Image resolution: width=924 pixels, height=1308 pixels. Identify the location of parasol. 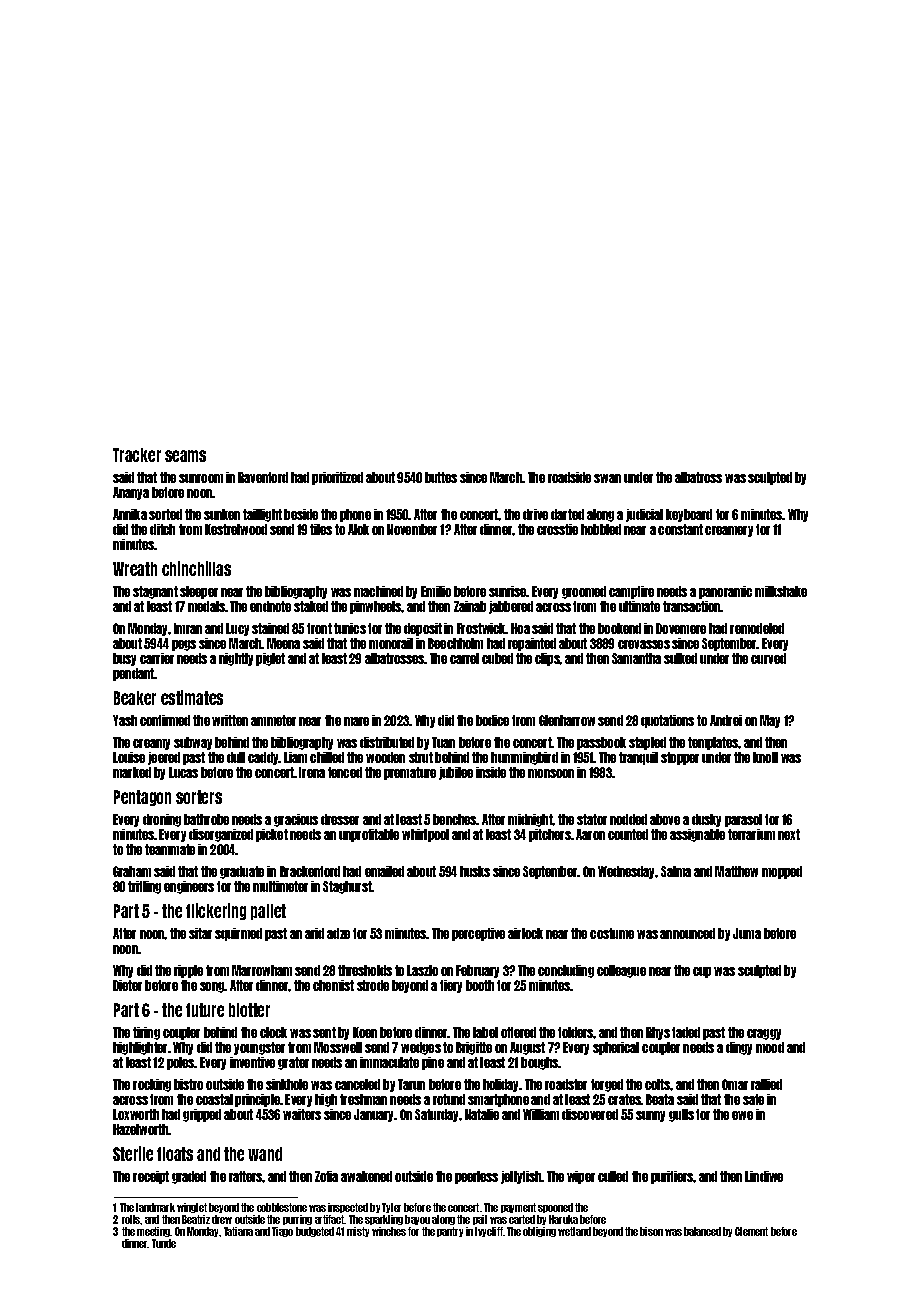
(743, 820).
